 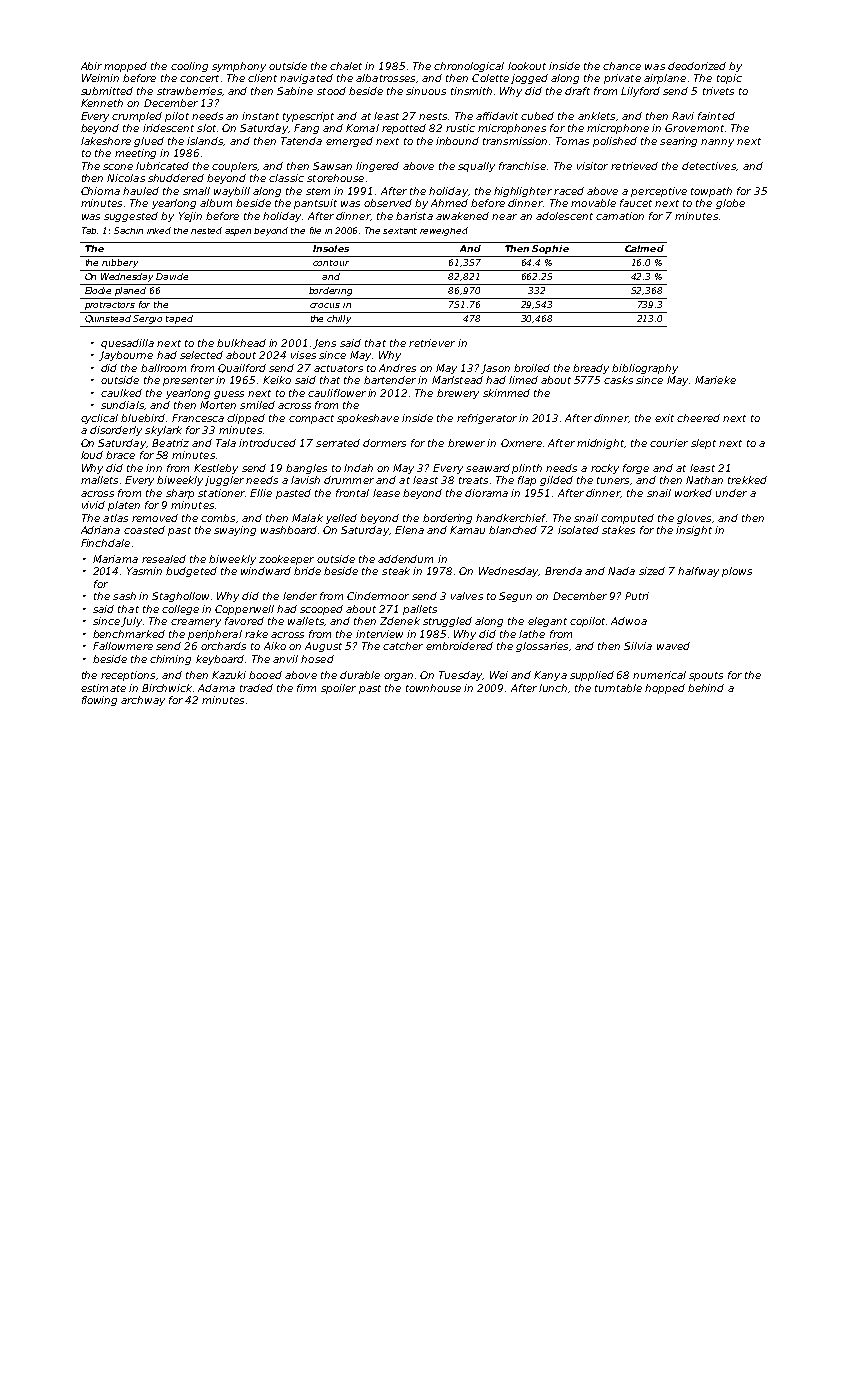 I want to click on insight, so click(x=694, y=531).
